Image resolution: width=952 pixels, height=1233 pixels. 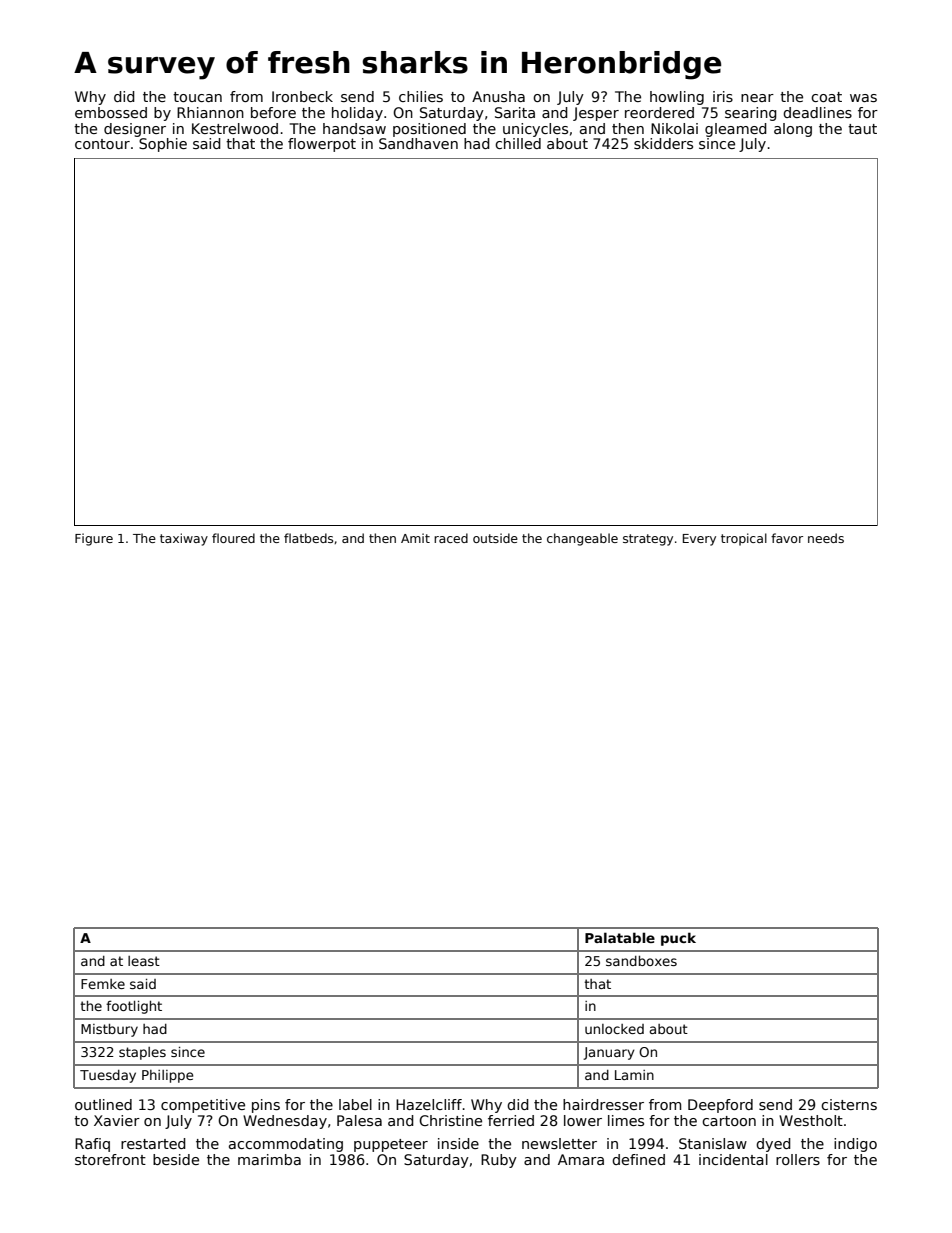 I want to click on favor, so click(x=787, y=538).
